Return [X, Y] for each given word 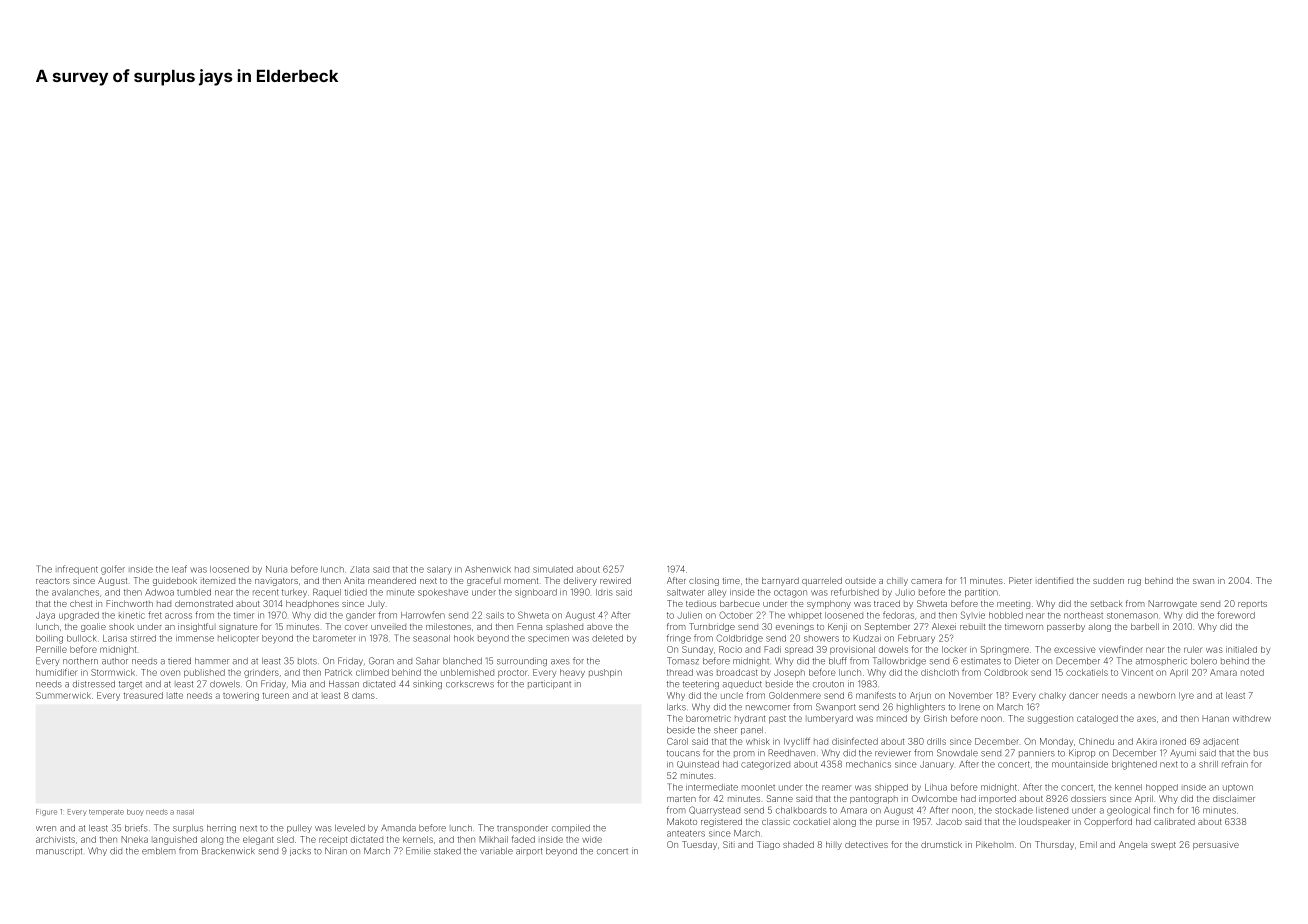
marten [681, 799]
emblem [159, 851]
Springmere [1005, 650]
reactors [53, 581]
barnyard [780, 581]
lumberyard [829, 719]
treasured [143, 695]
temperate [106, 813]
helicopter [238, 639]
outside [860, 580]
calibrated [1174, 821]
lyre [1186, 696]
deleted [607, 638]
